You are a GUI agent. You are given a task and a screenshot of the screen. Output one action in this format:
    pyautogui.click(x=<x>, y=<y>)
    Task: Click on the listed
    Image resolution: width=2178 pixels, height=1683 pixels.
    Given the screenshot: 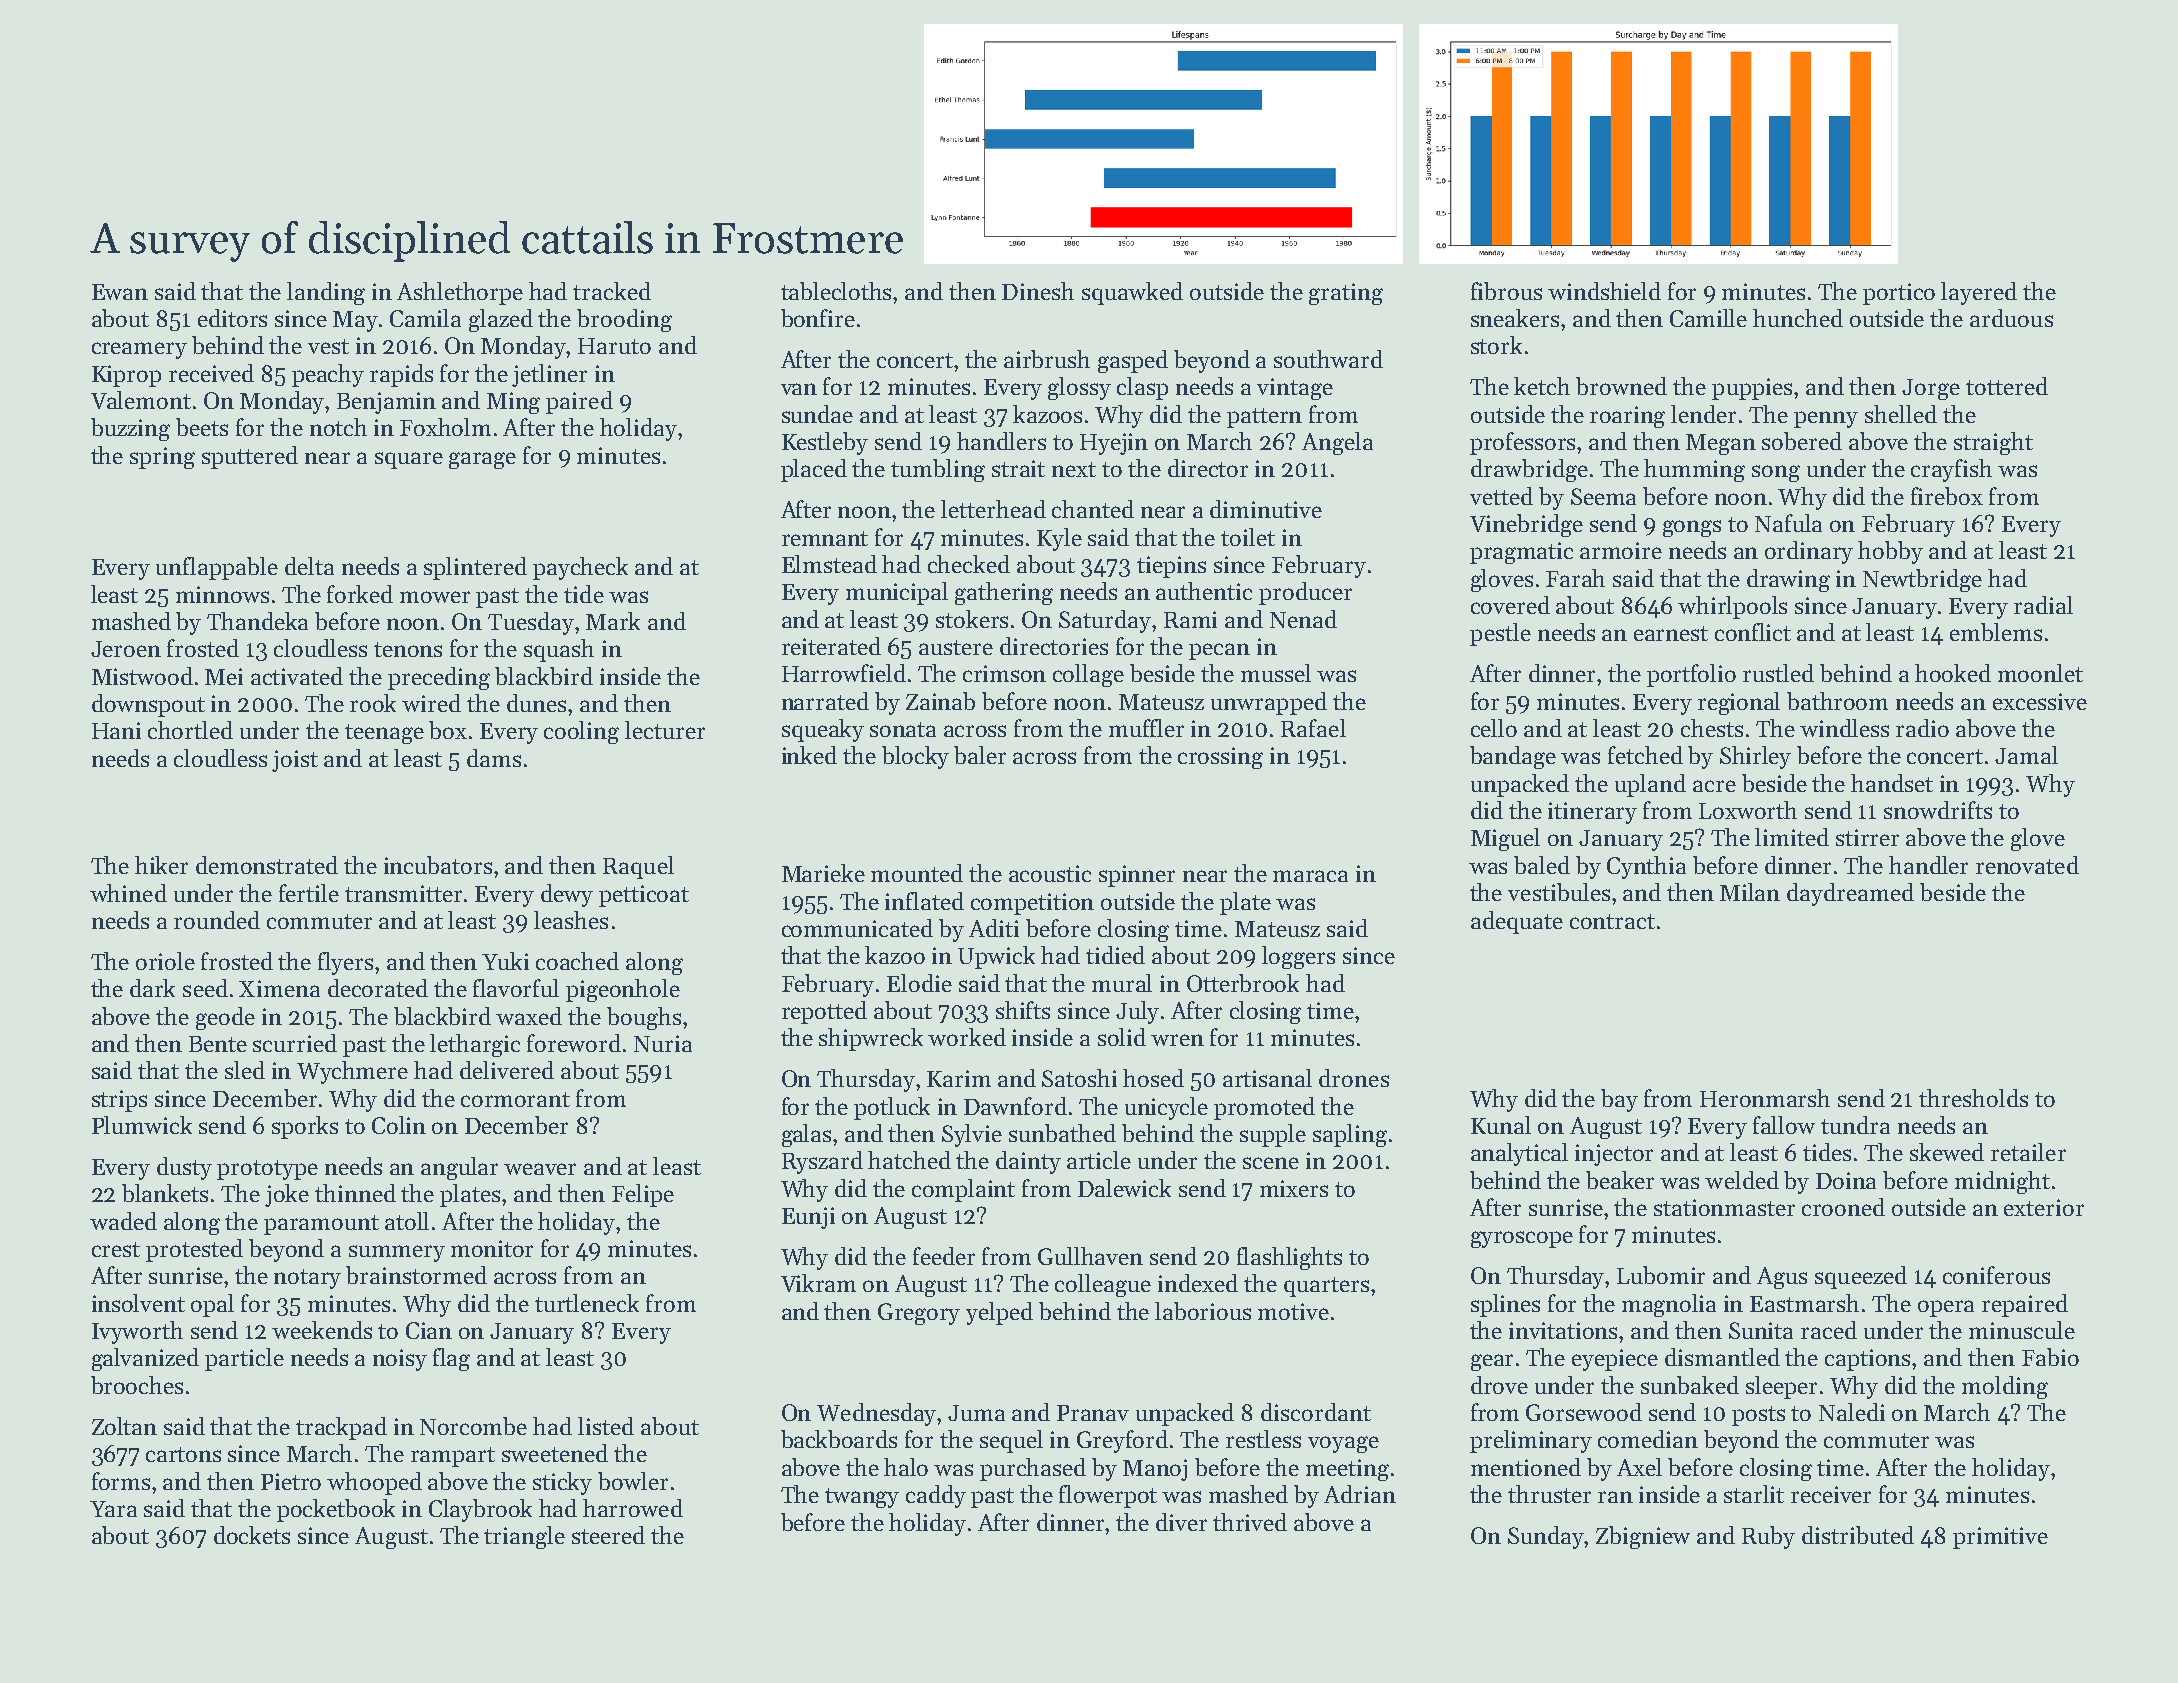 What is the action you would take?
    pyautogui.click(x=606, y=1426)
